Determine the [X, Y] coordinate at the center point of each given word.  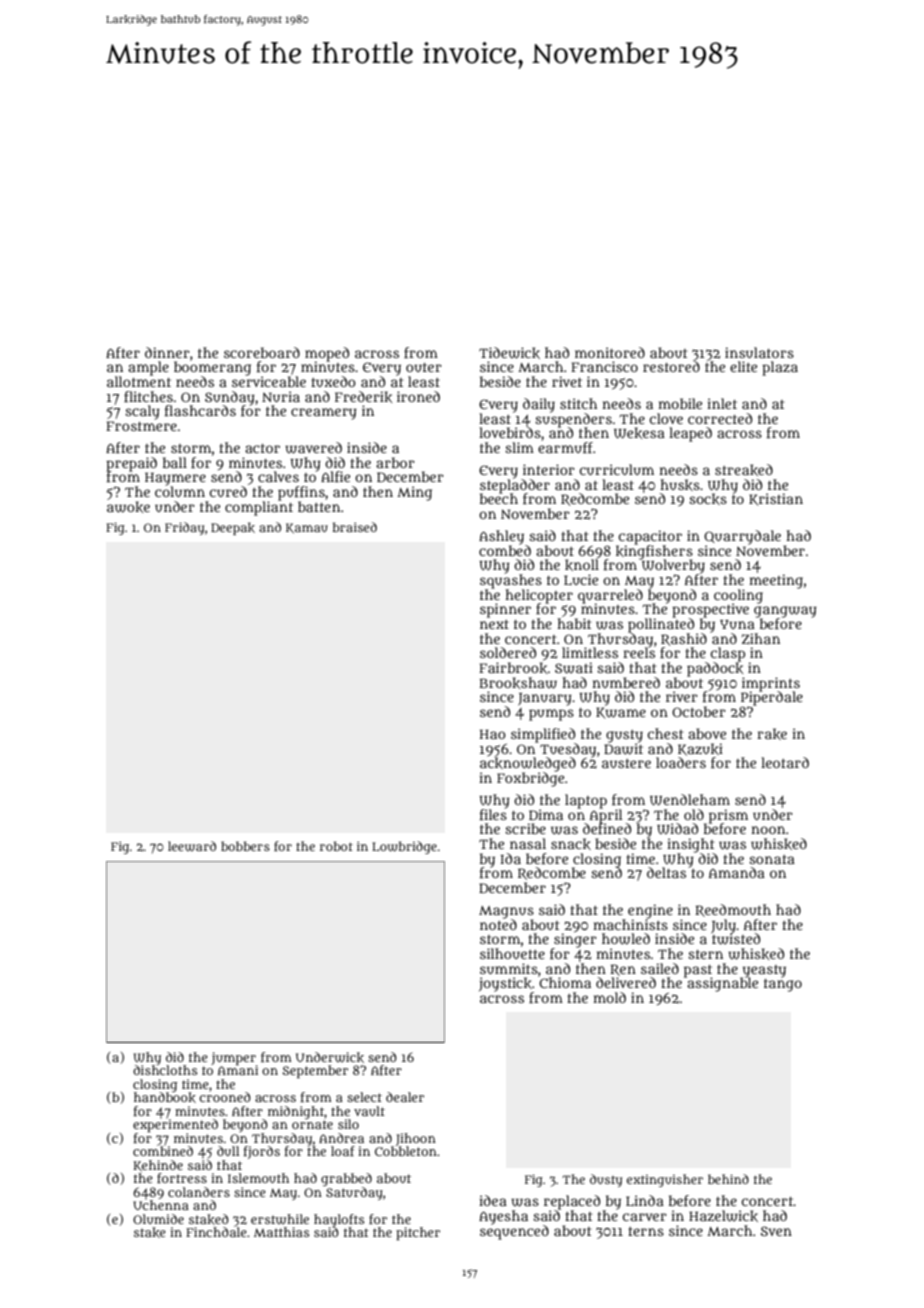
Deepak [233, 528]
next [494, 624]
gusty [624, 736]
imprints [771, 684]
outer [424, 367]
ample [148, 368]
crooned [225, 1097]
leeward [192, 846]
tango [783, 985]
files [493, 814]
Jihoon [416, 1139]
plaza [780, 368]
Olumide [158, 1219]
